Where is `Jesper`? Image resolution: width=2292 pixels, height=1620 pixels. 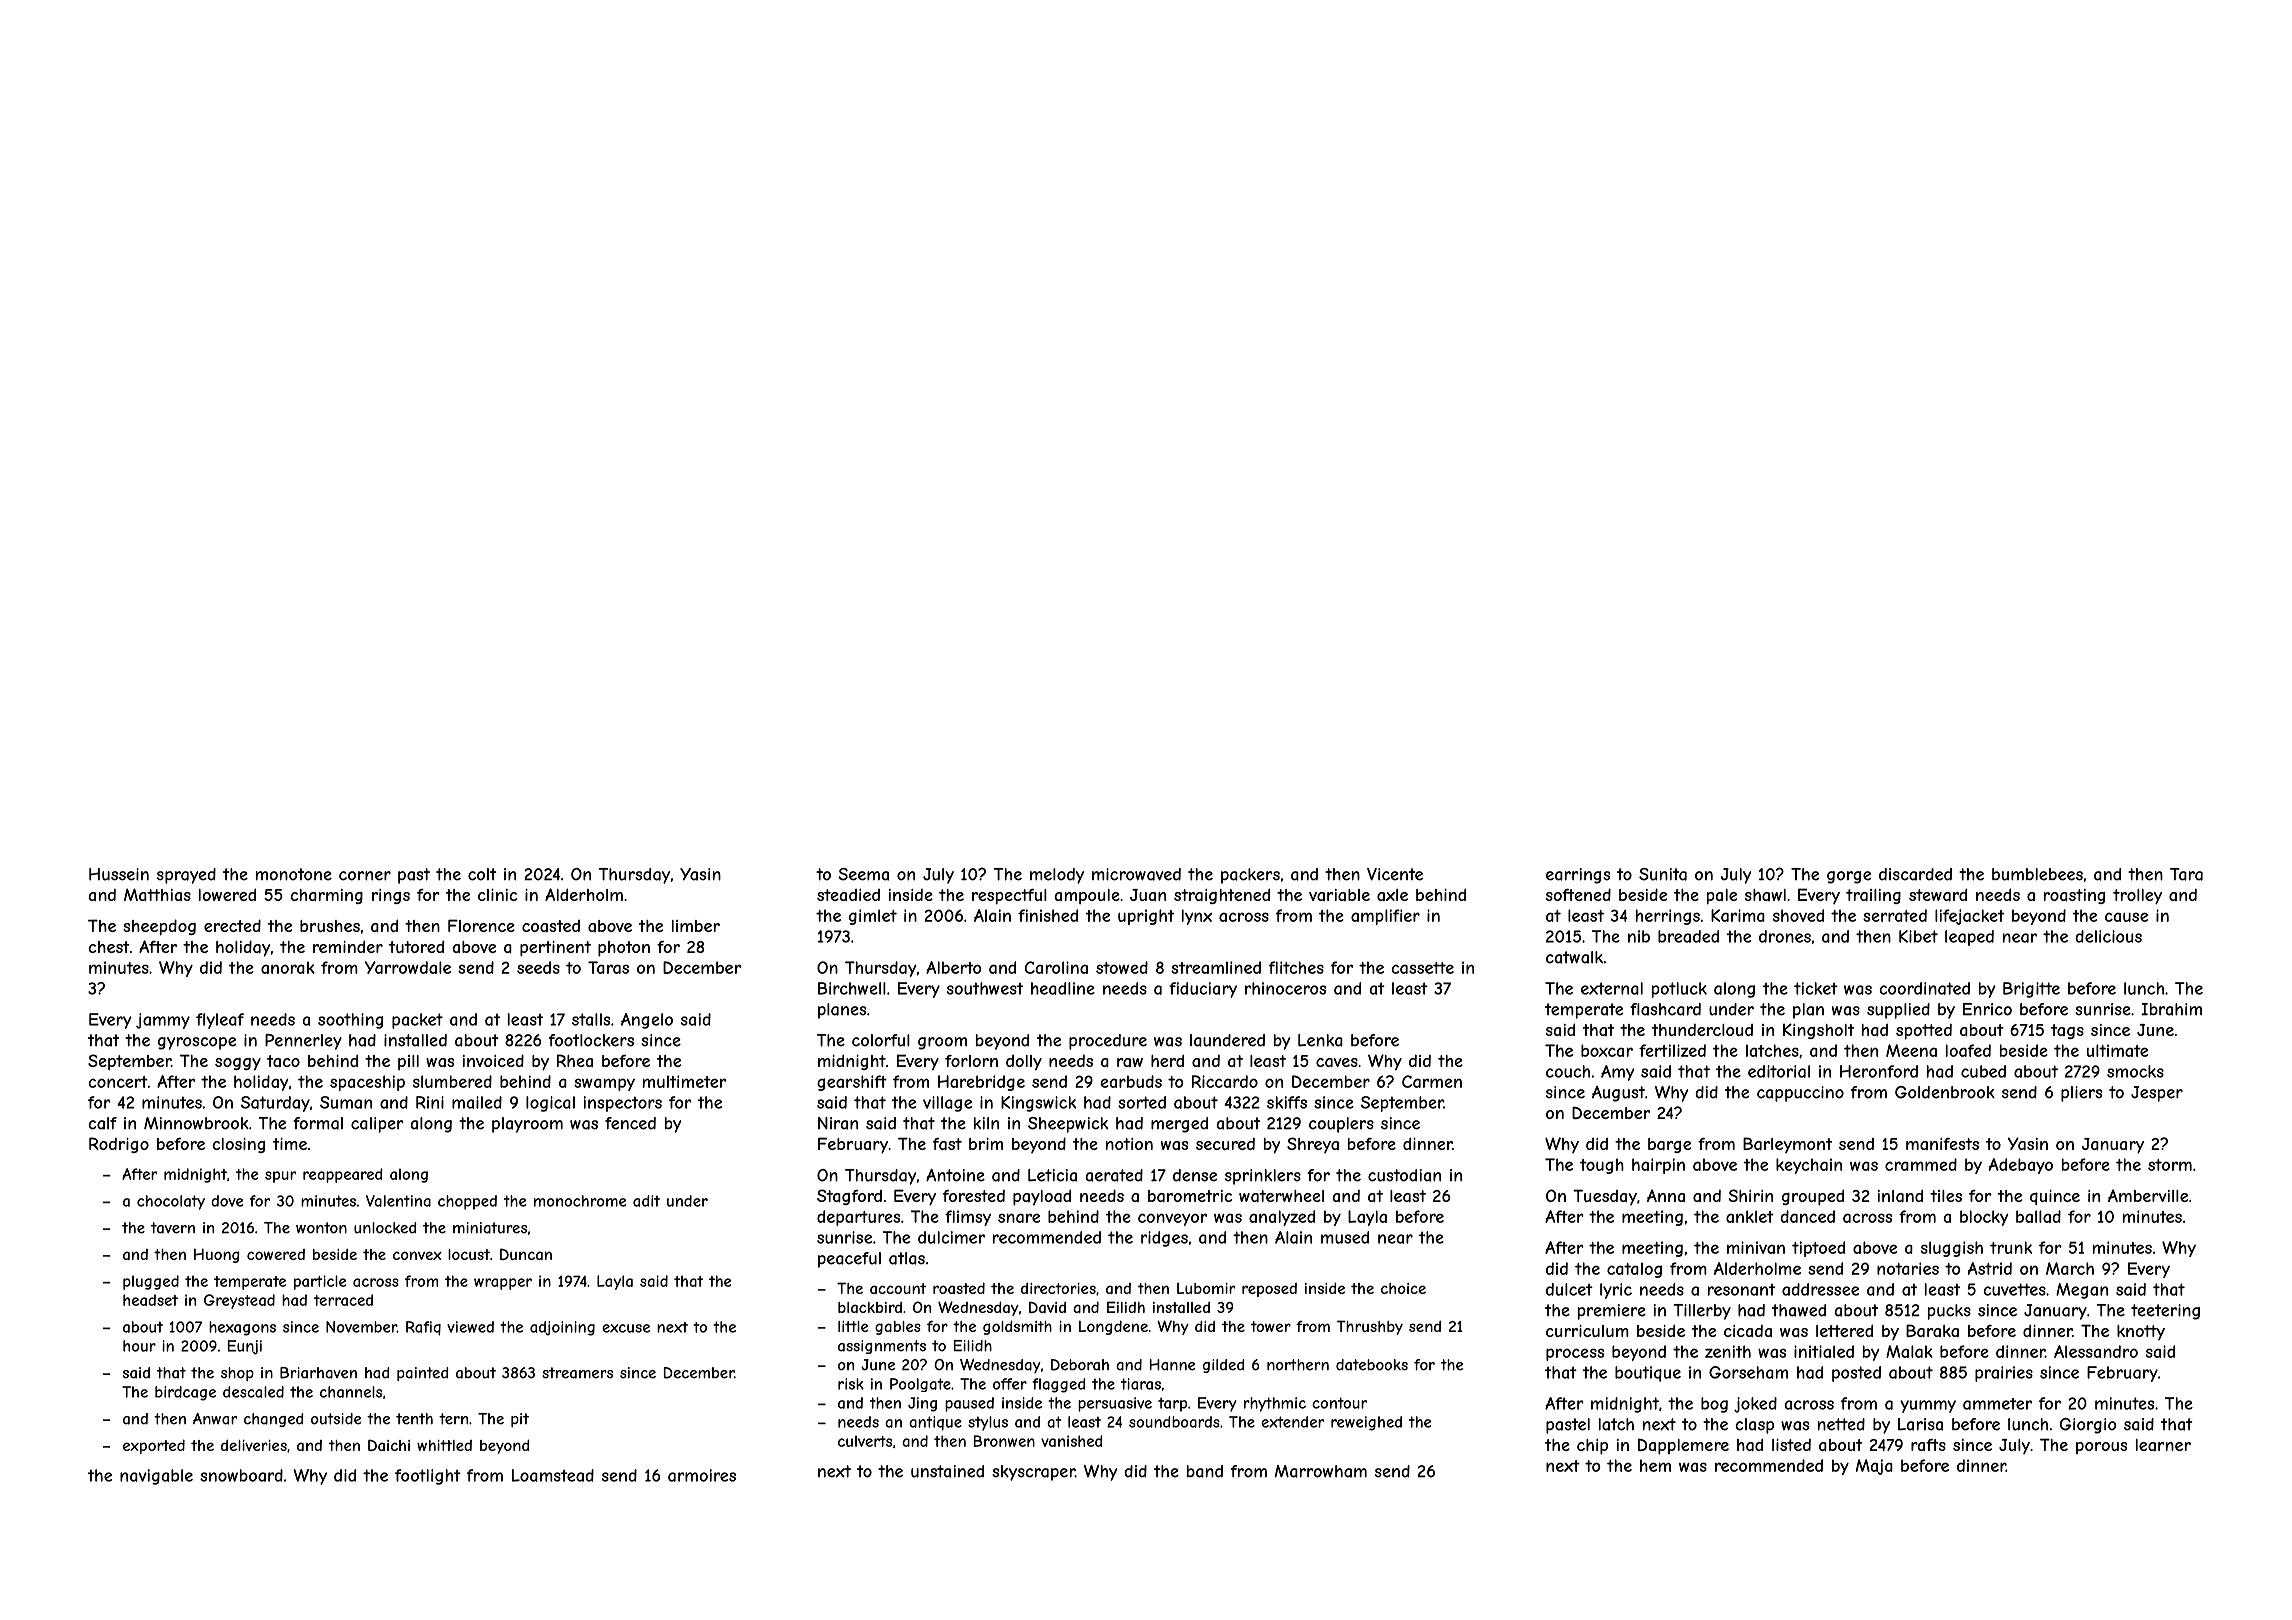 Jesper is located at coordinates (2157, 1094).
